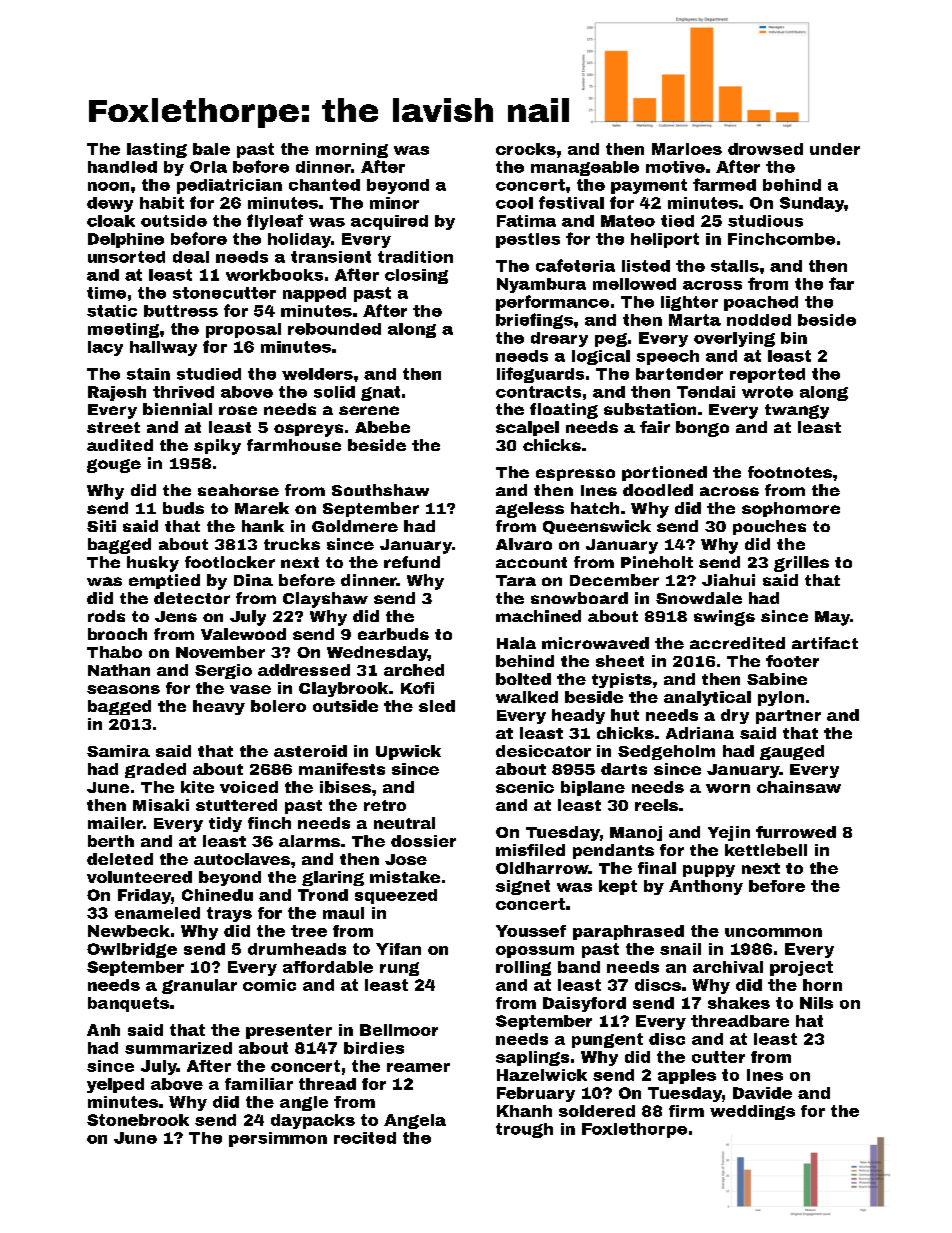 Image resolution: width=952 pixels, height=1233 pixels. Describe the element at coordinates (706, 887) in the document. I see `Anthony` at that location.
